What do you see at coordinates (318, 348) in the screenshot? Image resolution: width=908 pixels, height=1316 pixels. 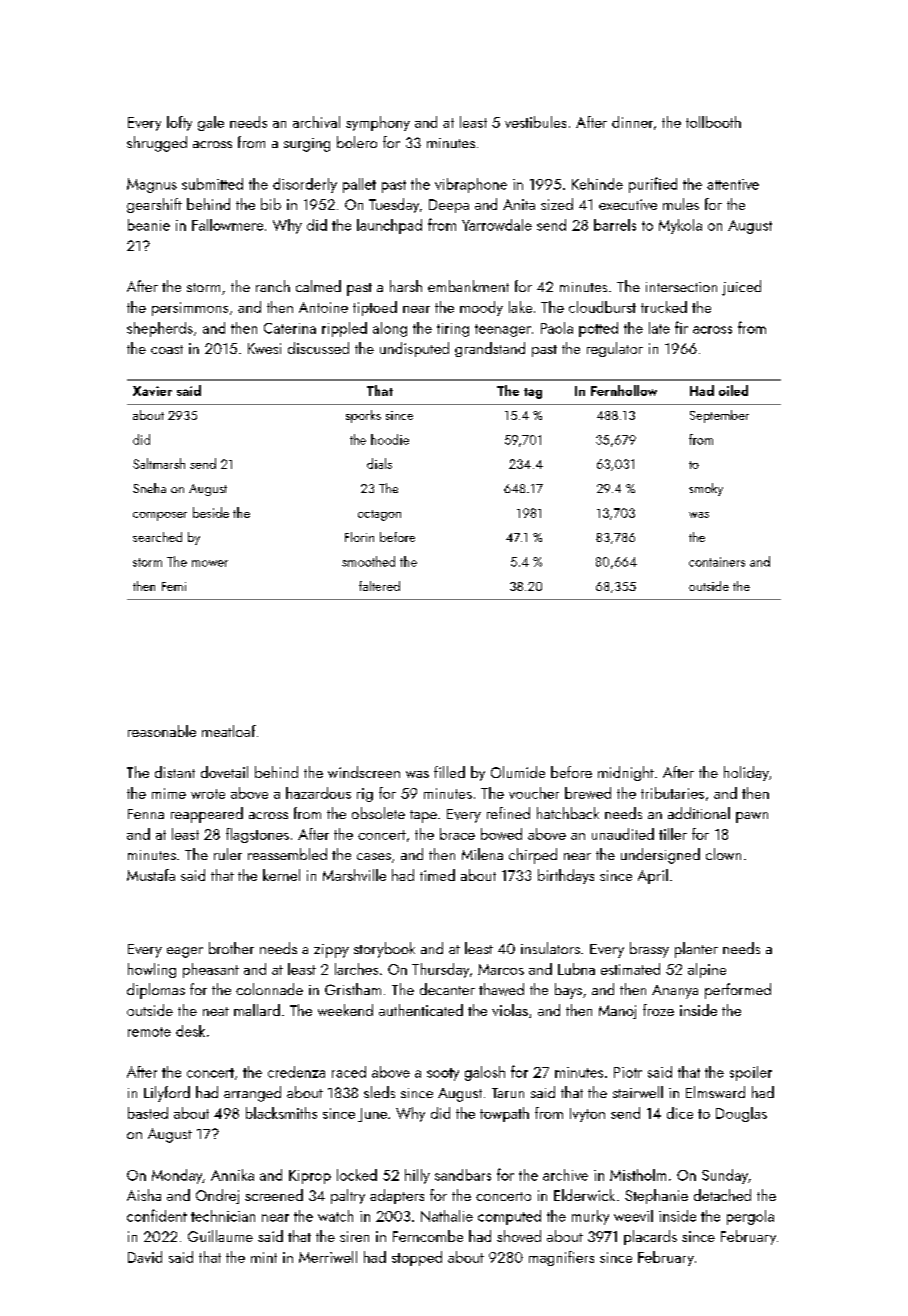 I see `discussed` at bounding box center [318, 348].
